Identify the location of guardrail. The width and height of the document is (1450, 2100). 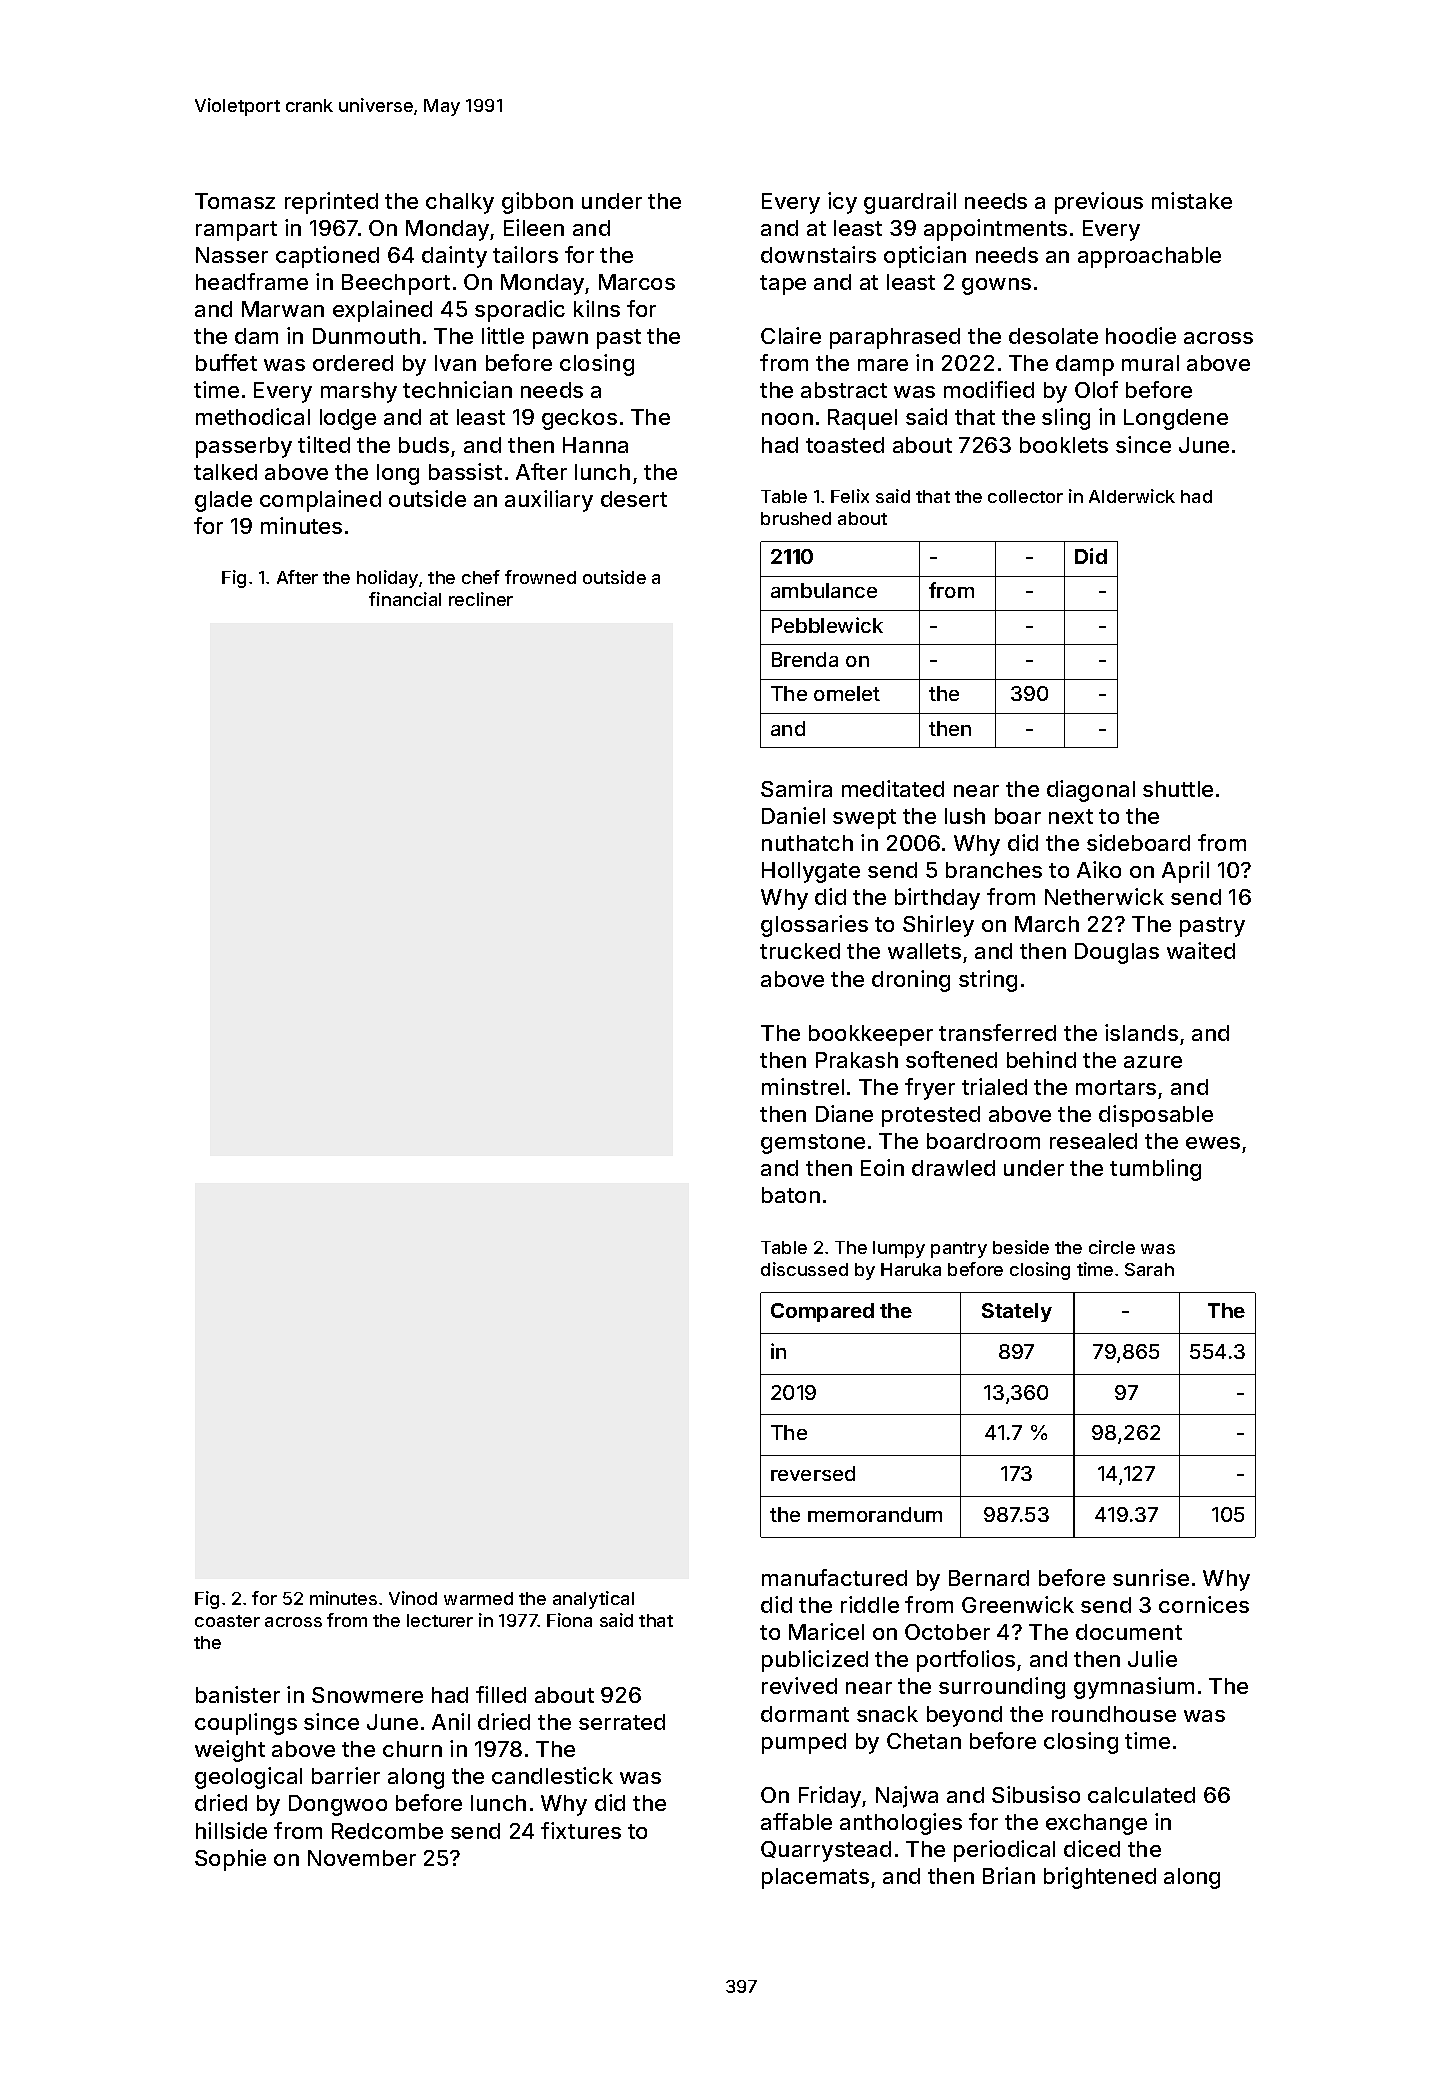
(910, 203).
